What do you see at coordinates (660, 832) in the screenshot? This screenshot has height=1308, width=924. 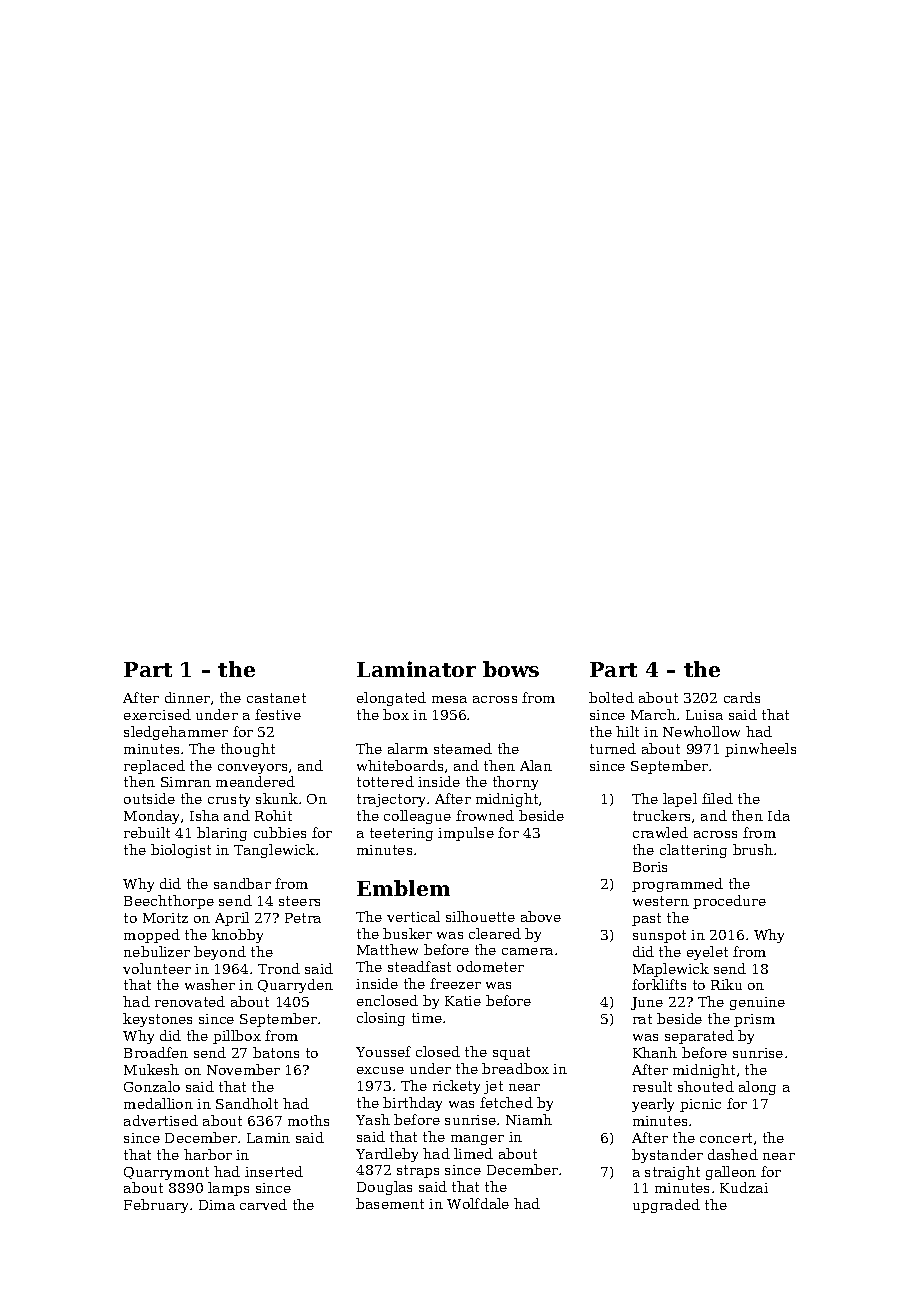 I see `crawled` at bounding box center [660, 832].
